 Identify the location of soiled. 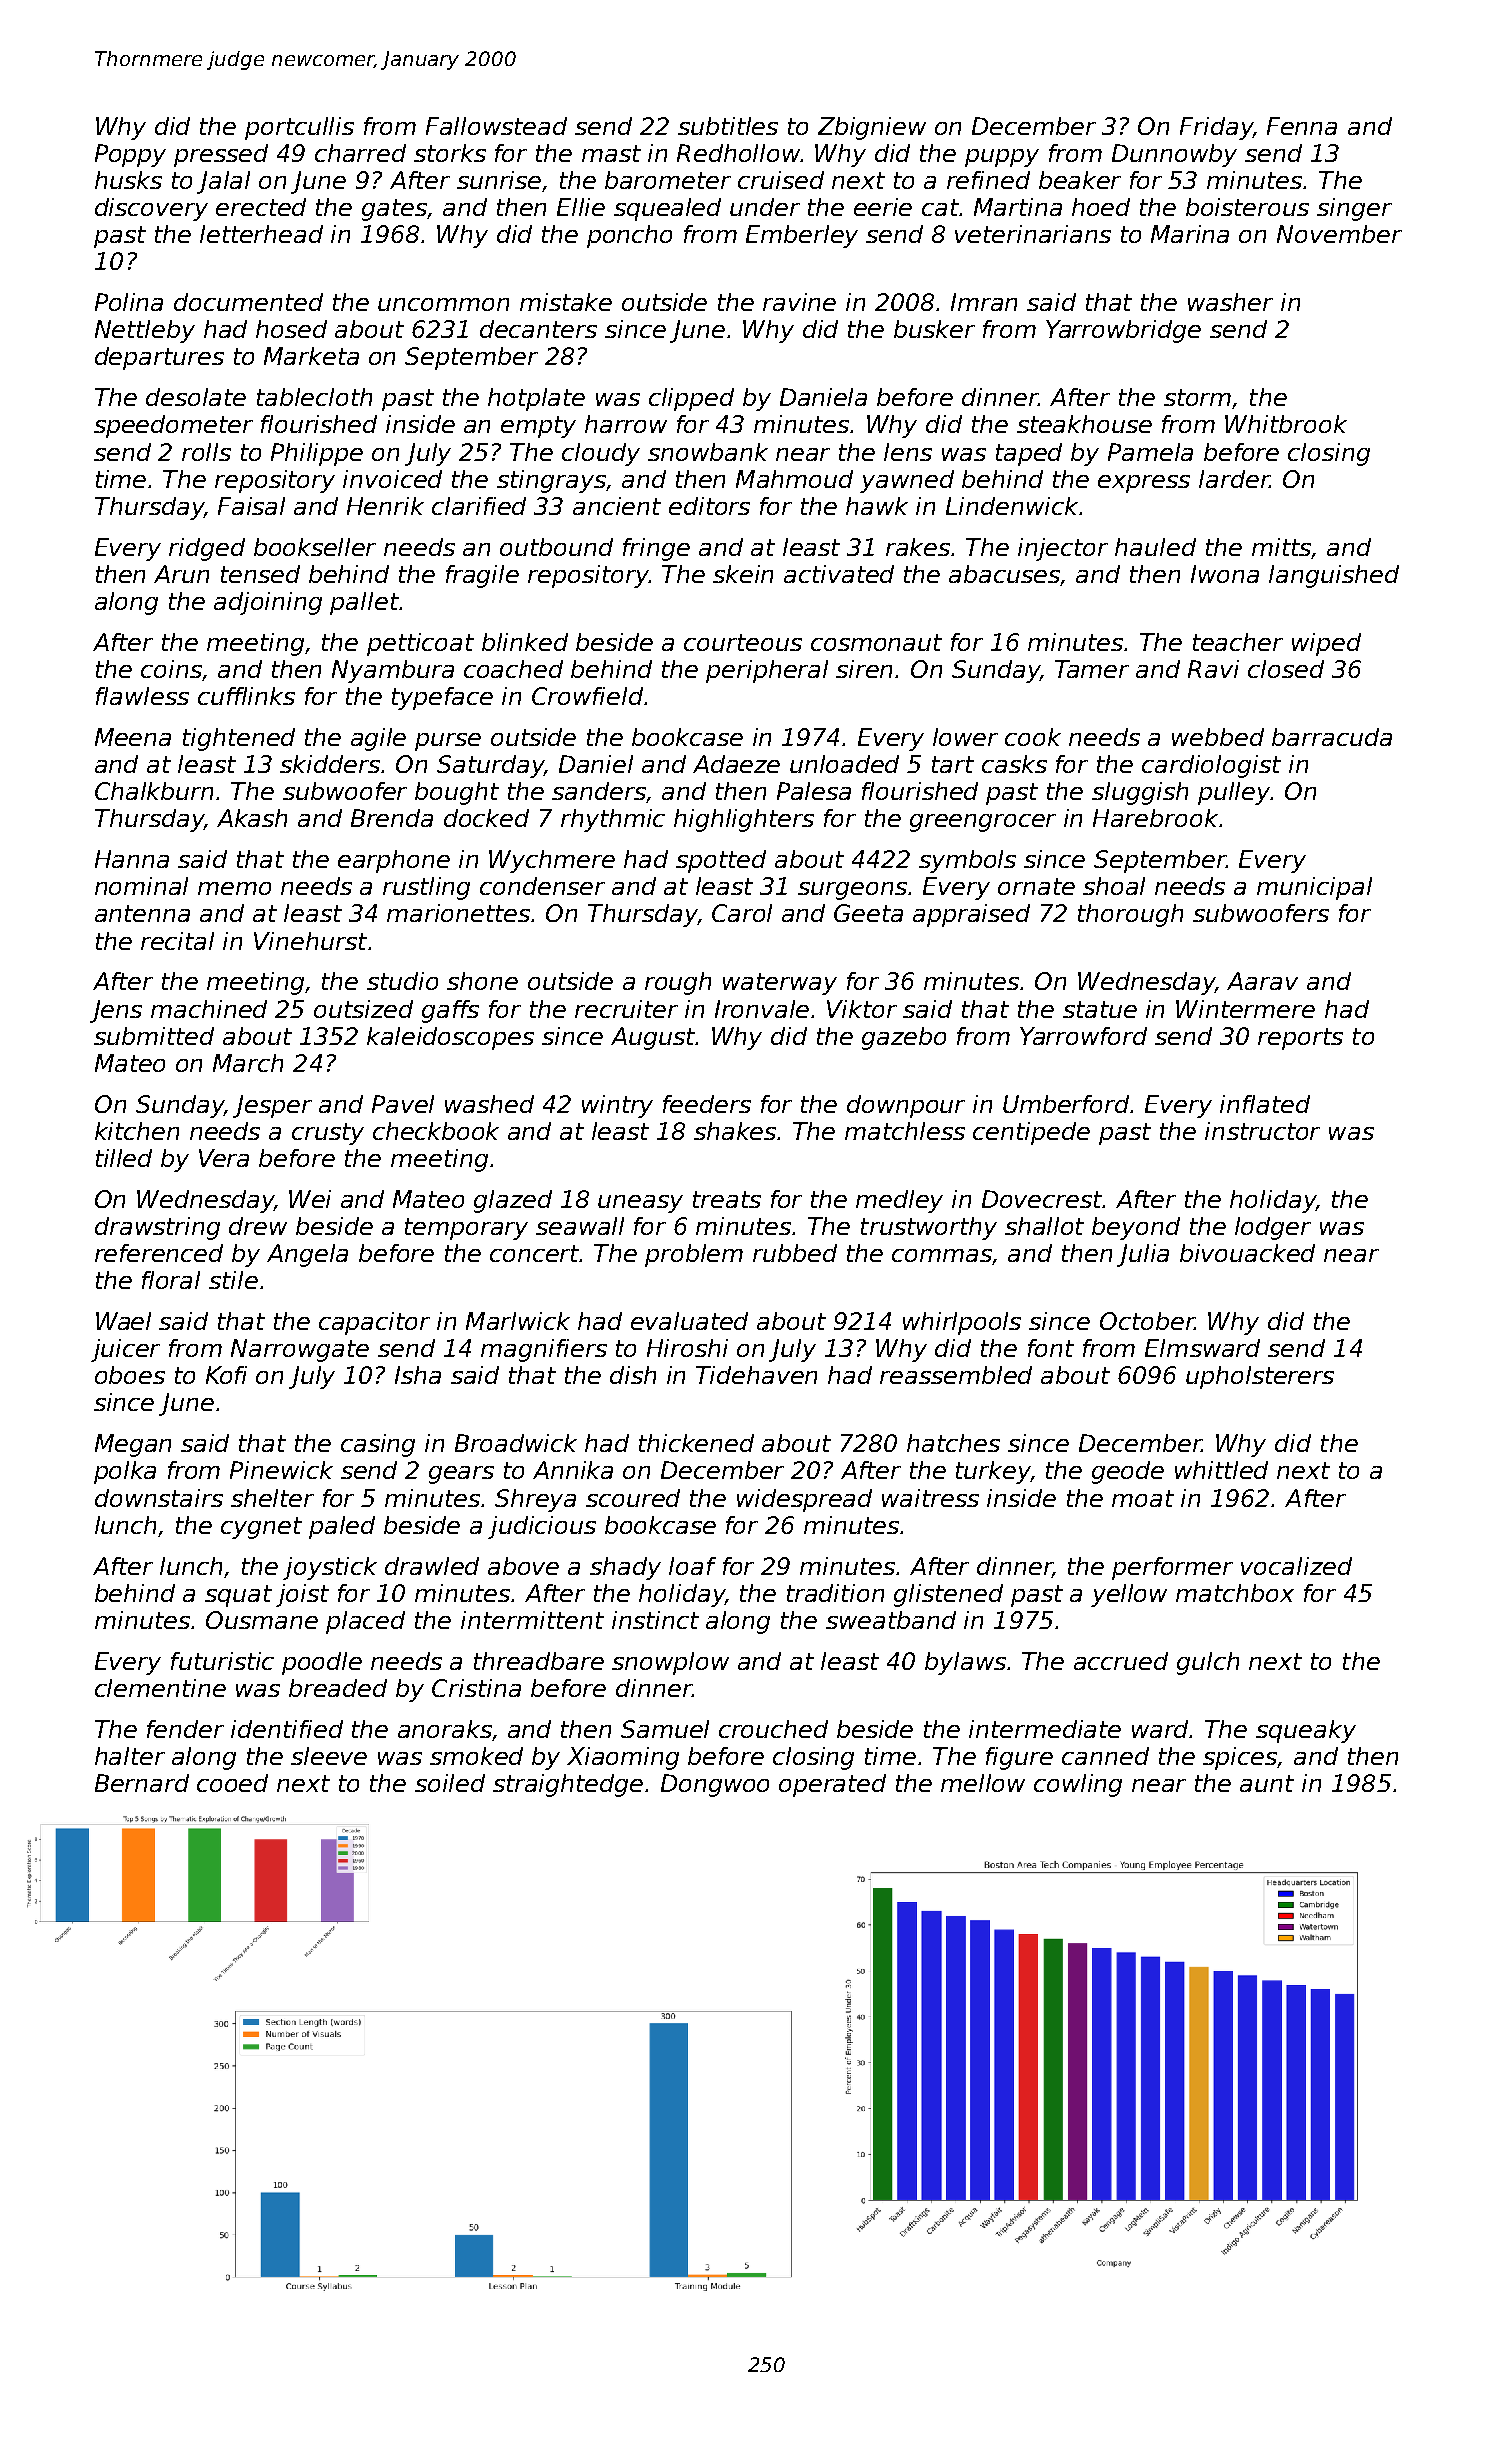
(450, 1783).
